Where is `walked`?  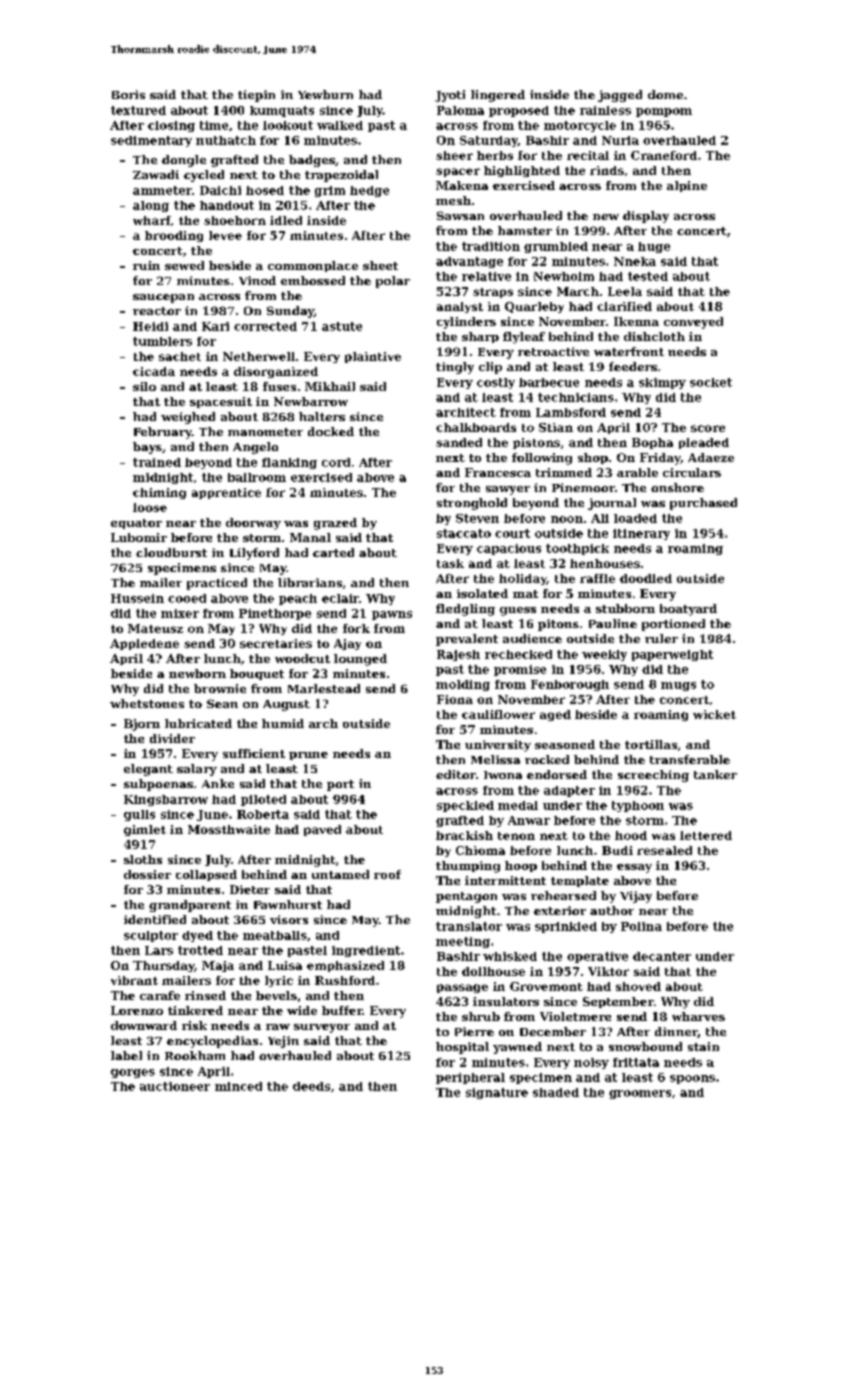
walked is located at coordinates (340, 125).
